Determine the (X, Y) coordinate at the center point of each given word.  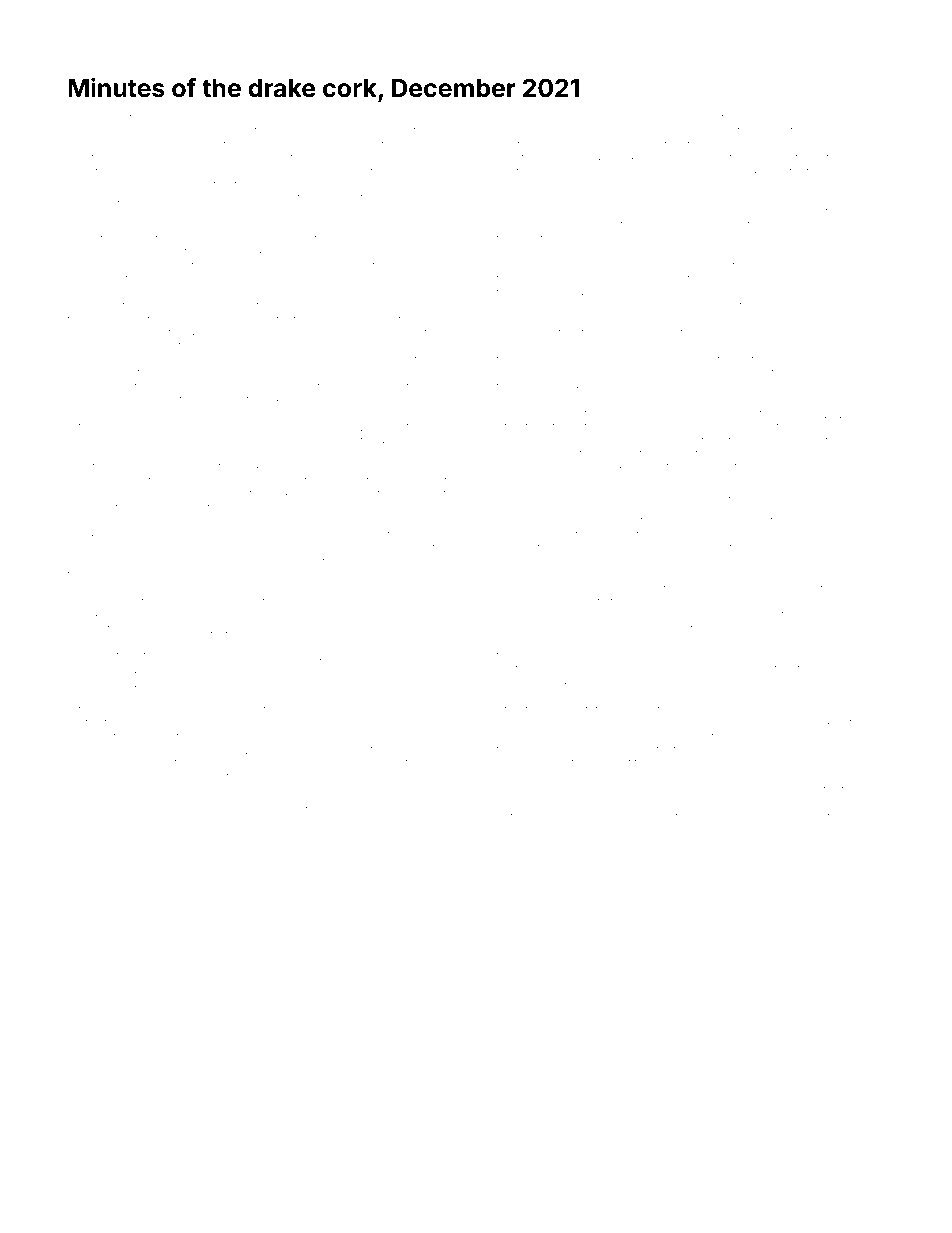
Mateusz (426, 655)
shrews (155, 197)
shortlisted (814, 440)
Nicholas (91, 399)
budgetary (601, 443)
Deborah (210, 803)
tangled (764, 643)
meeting (139, 712)
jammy (514, 227)
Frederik (737, 171)
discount (858, 293)
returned (164, 265)
